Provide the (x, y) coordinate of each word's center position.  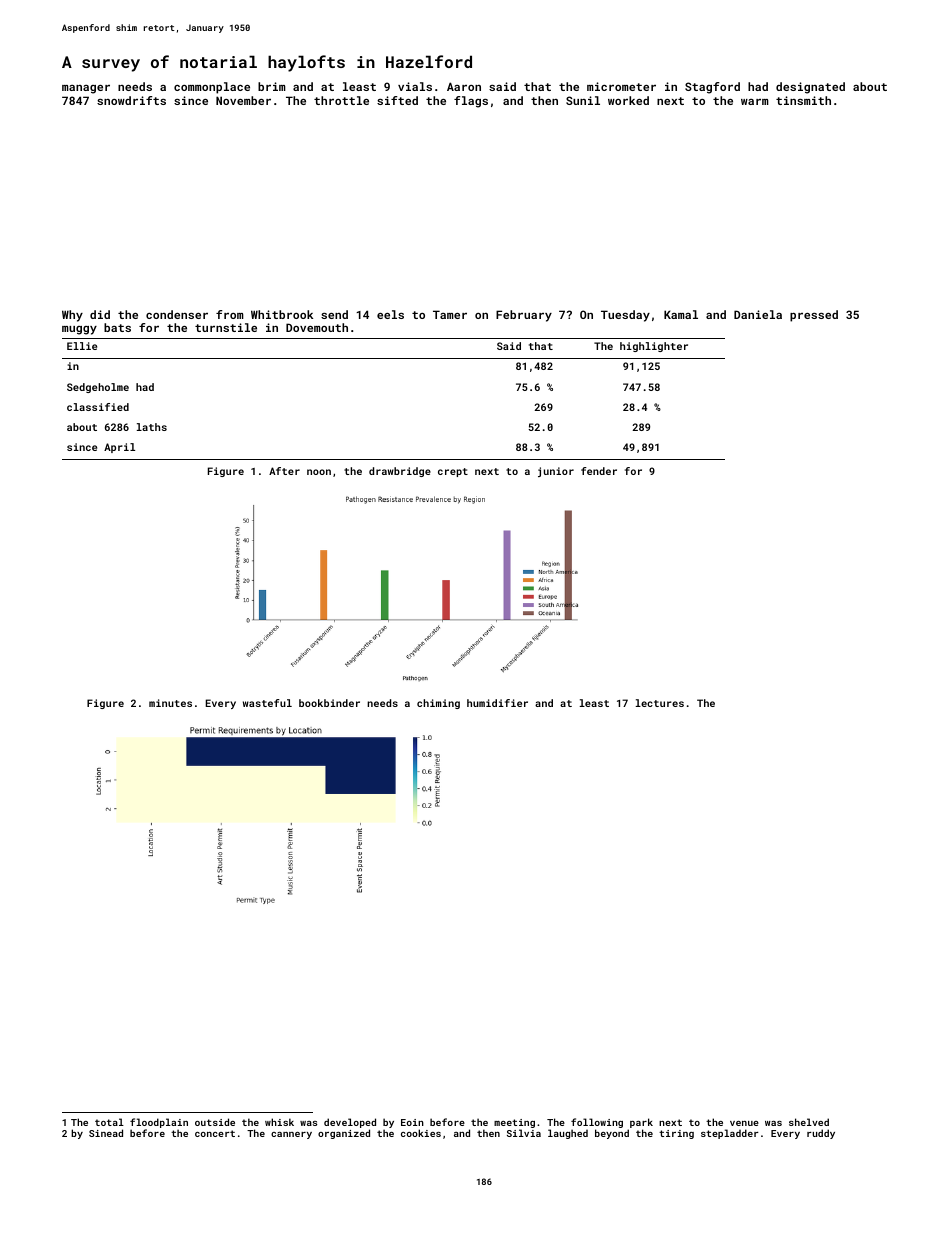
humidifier (497, 703)
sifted (397, 100)
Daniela (758, 314)
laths (152, 427)
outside (215, 1122)
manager (86, 89)
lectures (660, 703)
